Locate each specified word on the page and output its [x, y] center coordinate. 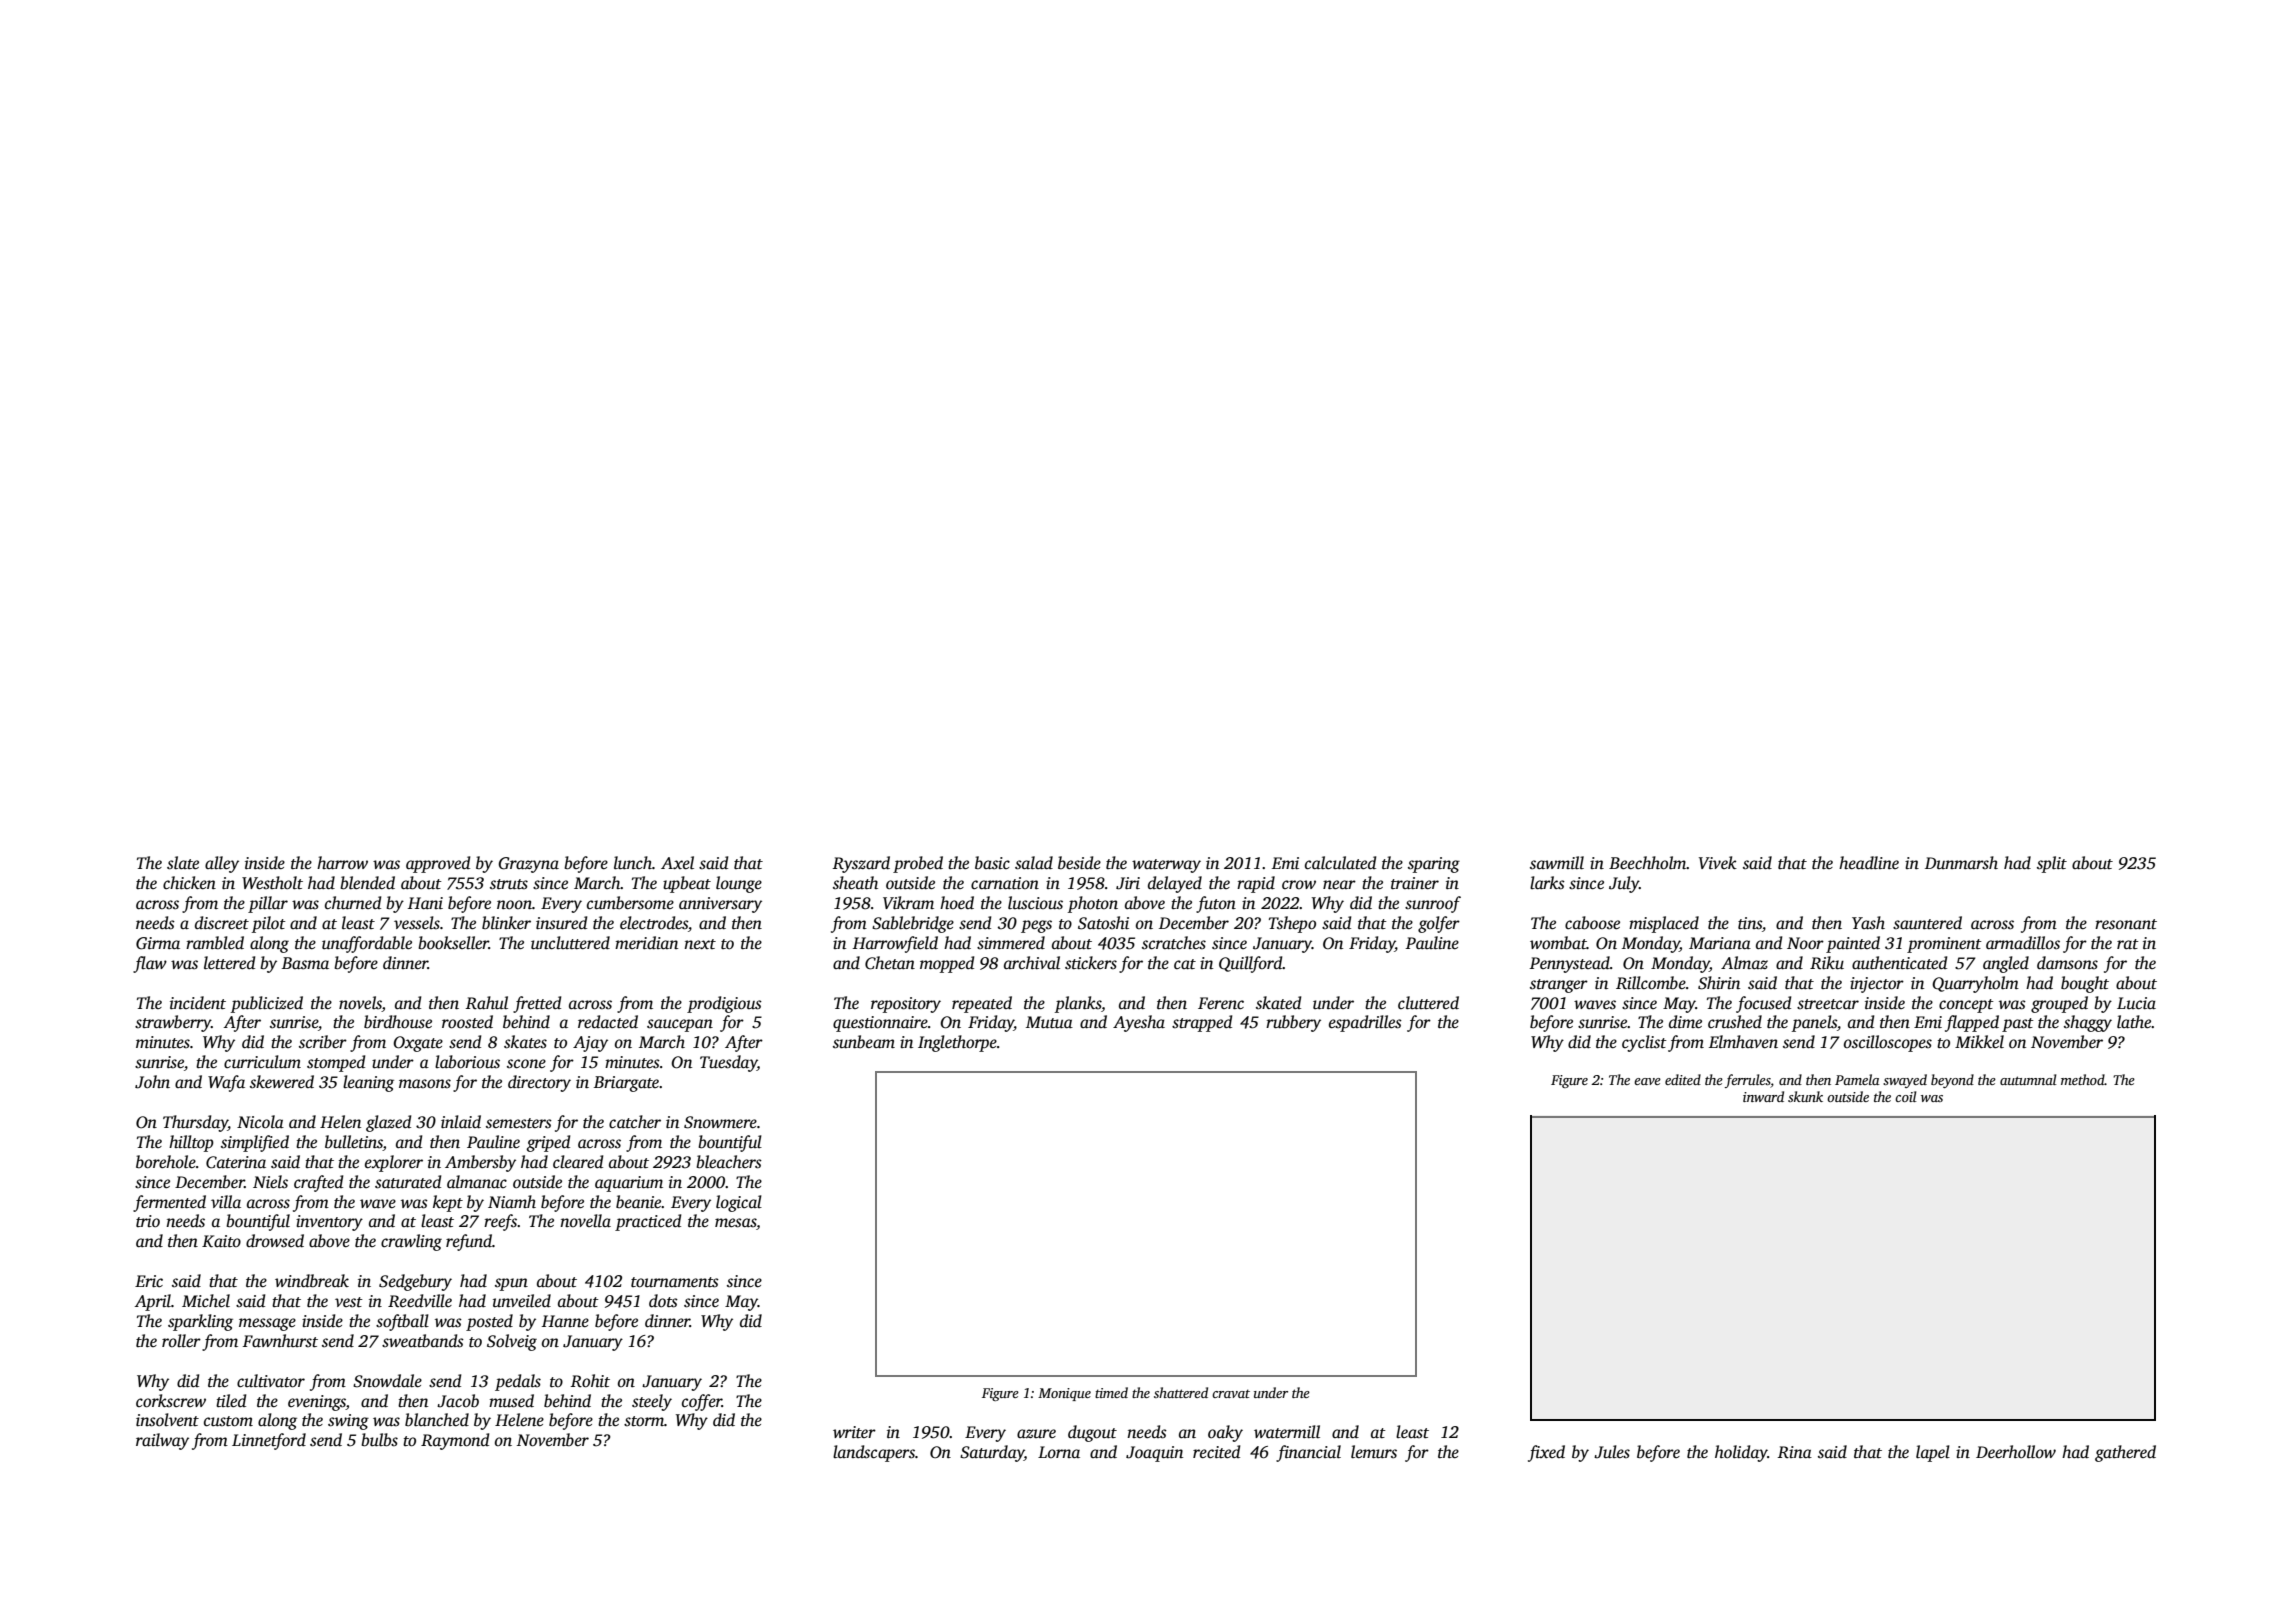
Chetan [890, 963]
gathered [2125, 1453]
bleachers [729, 1162]
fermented [169, 1203]
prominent [1944, 945]
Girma [158, 943]
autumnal [2028, 1079]
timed [1111, 1392]
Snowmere [720, 1122]
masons [425, 1084]
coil [1906, 1096]
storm [644, 1421]
